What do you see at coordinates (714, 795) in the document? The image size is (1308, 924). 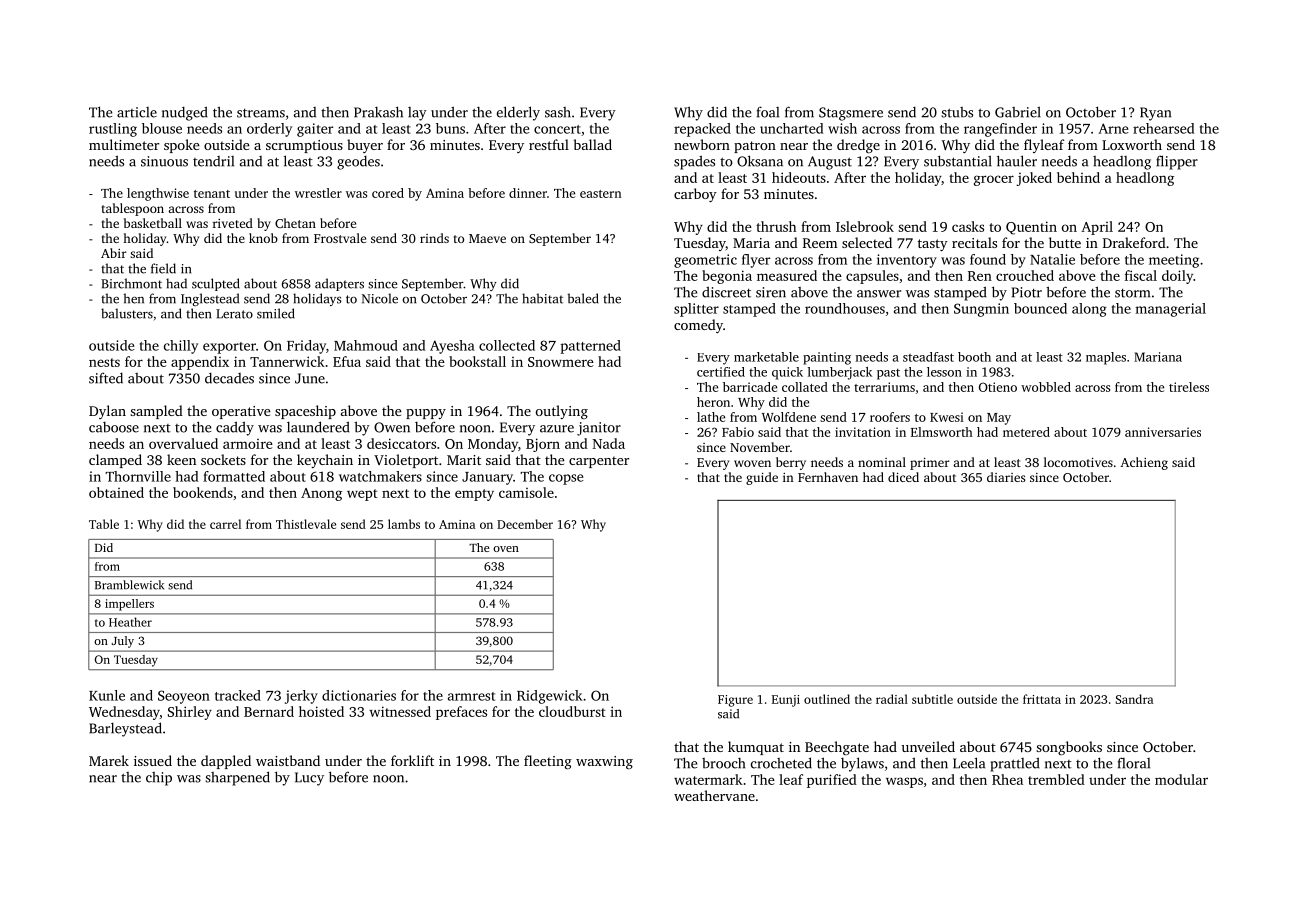 I see `weathervane` at bounding box center [714, 795].
